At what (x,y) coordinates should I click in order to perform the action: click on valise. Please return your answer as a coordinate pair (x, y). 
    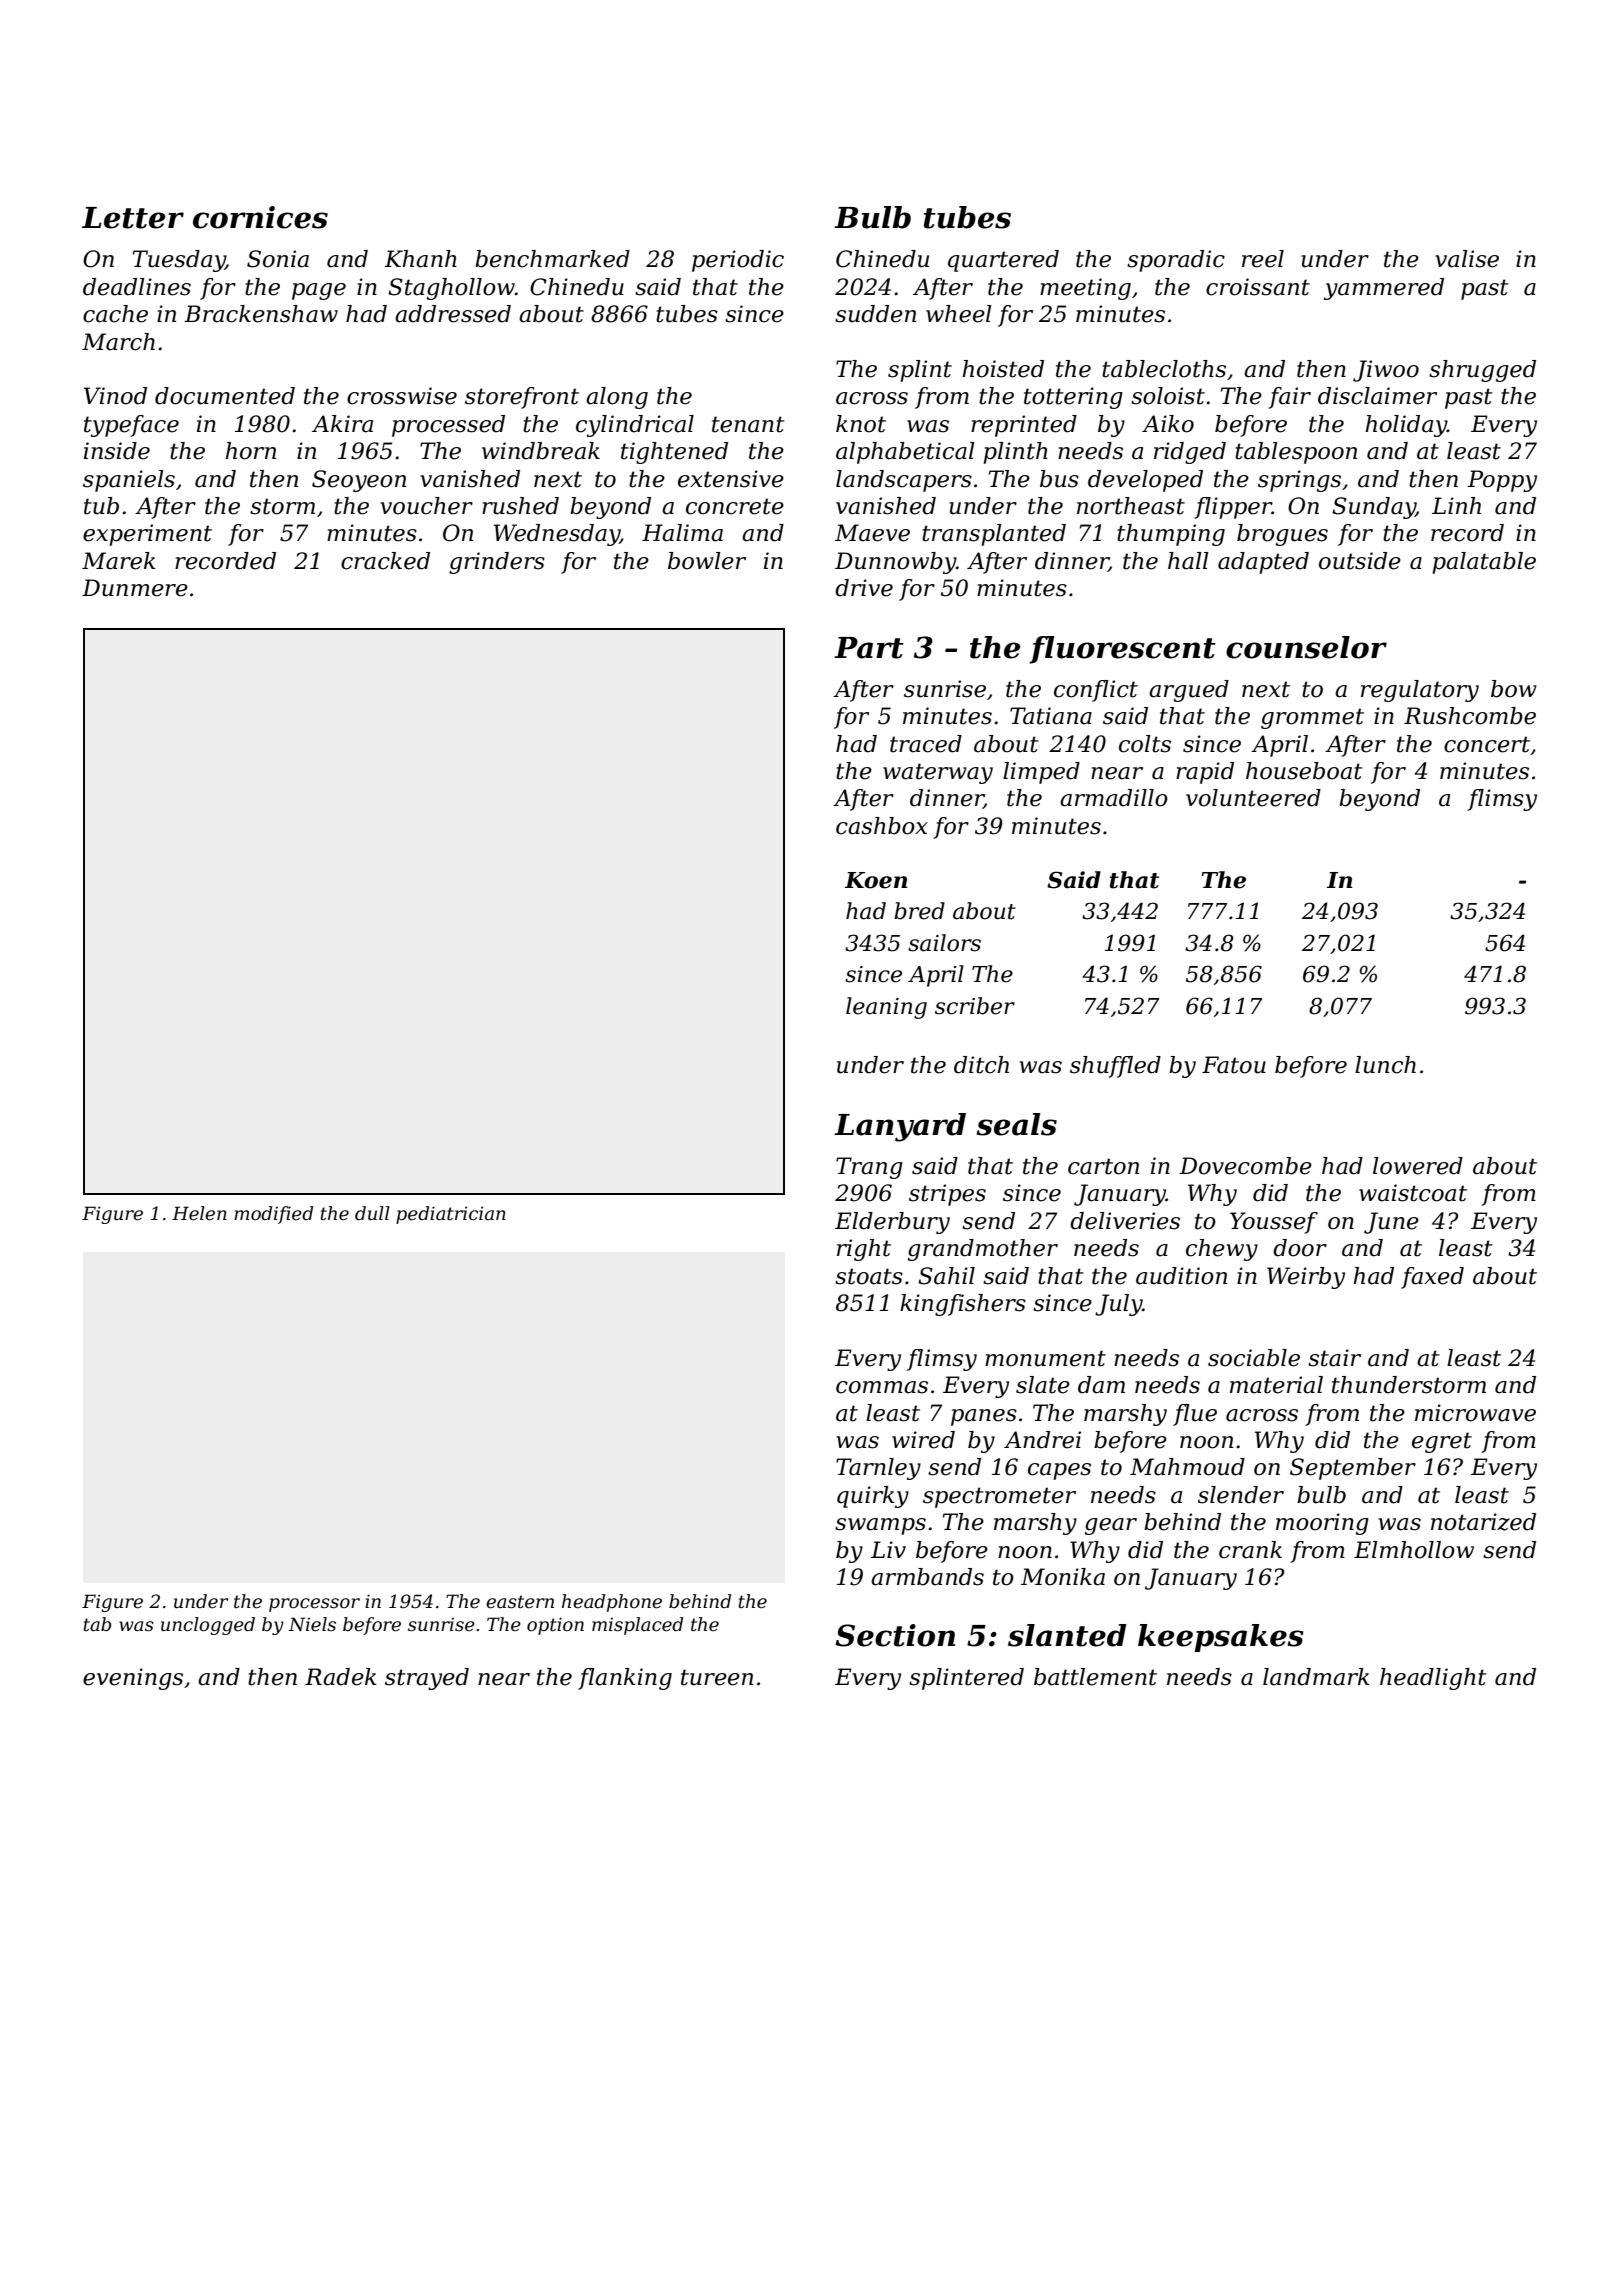
    Looking at the image, I should click on (1467, 259).
